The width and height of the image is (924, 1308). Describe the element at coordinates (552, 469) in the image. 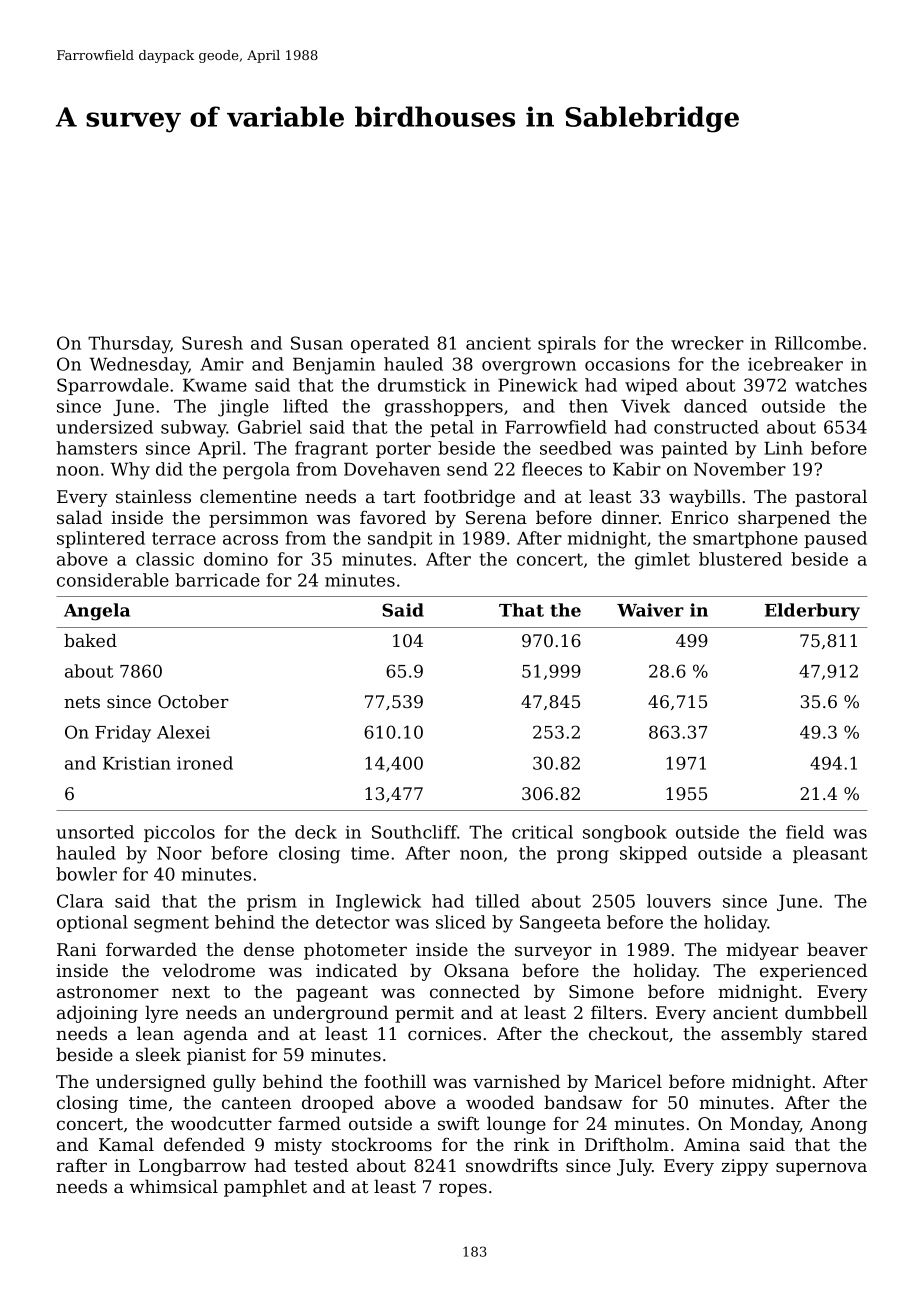

I see `fleeces` at that location.
